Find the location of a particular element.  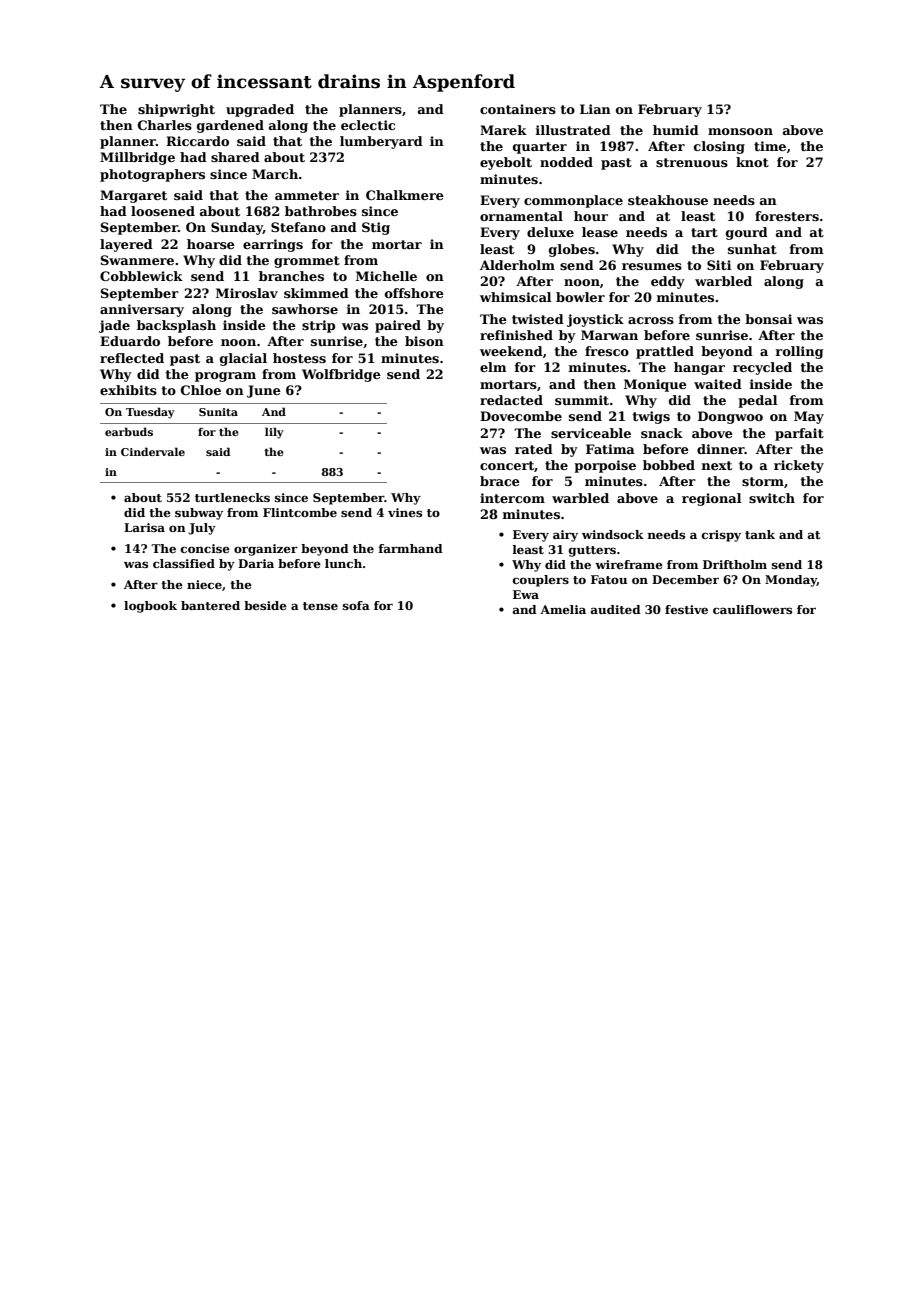

Lian is located at coordinates (595, 109).
